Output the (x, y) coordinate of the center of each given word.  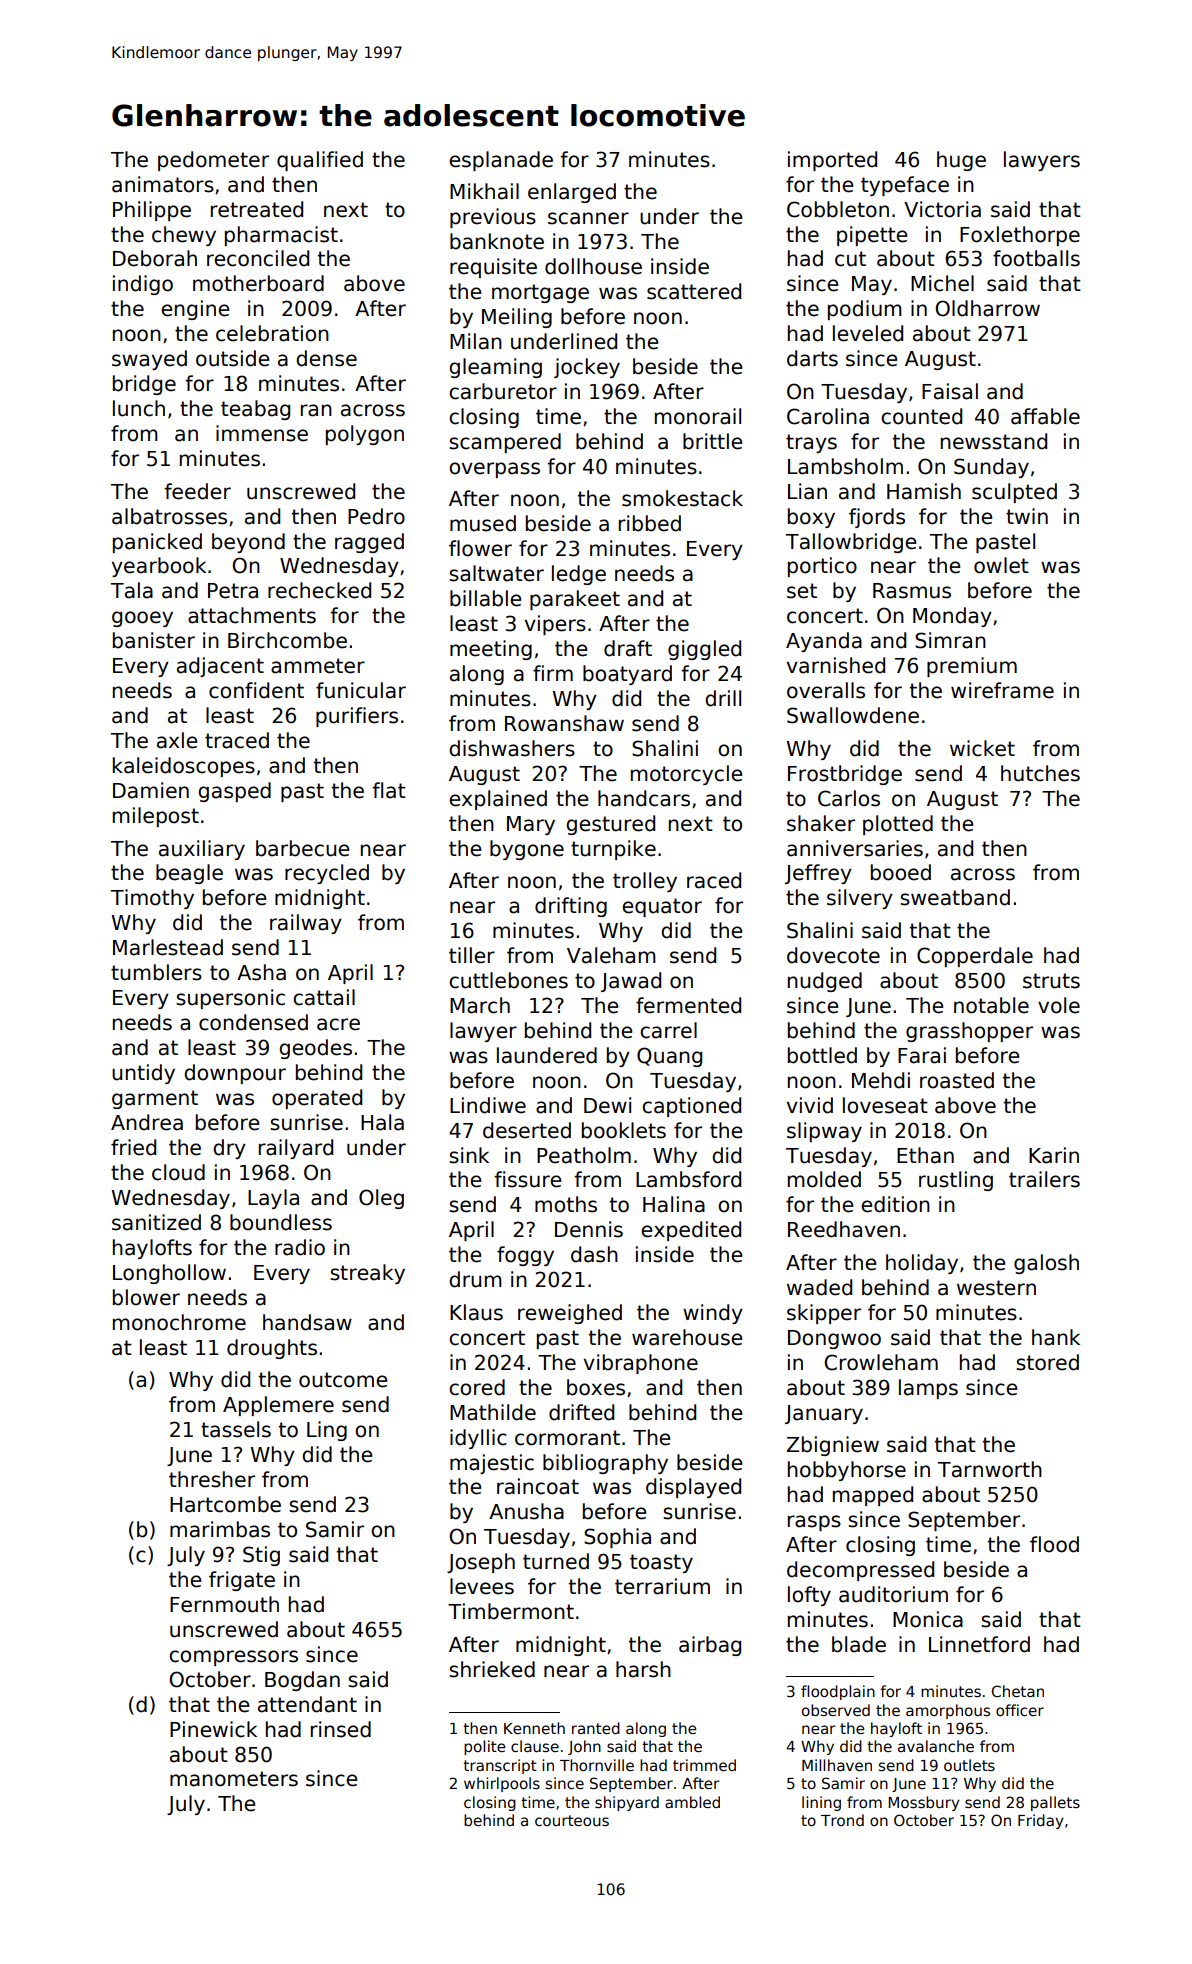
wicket (982, 748)
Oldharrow (987, 308)
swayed (149, 360)
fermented (688, 1005)
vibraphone (641, 1364)
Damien (151, 790)
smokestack (682, 498)
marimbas (220, 1529)
